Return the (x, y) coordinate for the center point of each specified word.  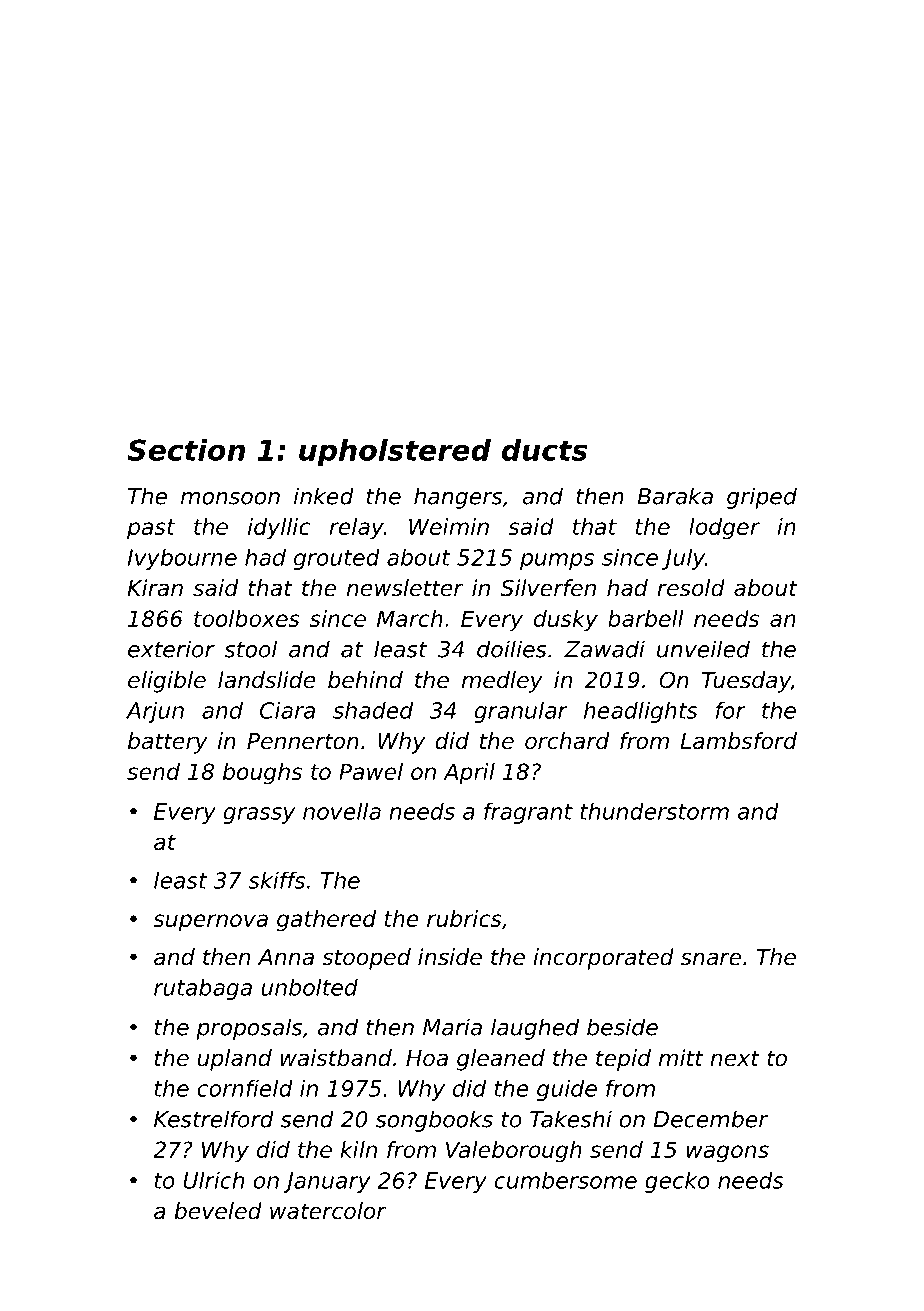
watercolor (328, 1211)
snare (711, 959)
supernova (210, 923)
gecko (677, 1182)
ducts (544, 450)
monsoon (230, 498)
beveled (218, 1211)
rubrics (464, 918)
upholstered (395, 452)
